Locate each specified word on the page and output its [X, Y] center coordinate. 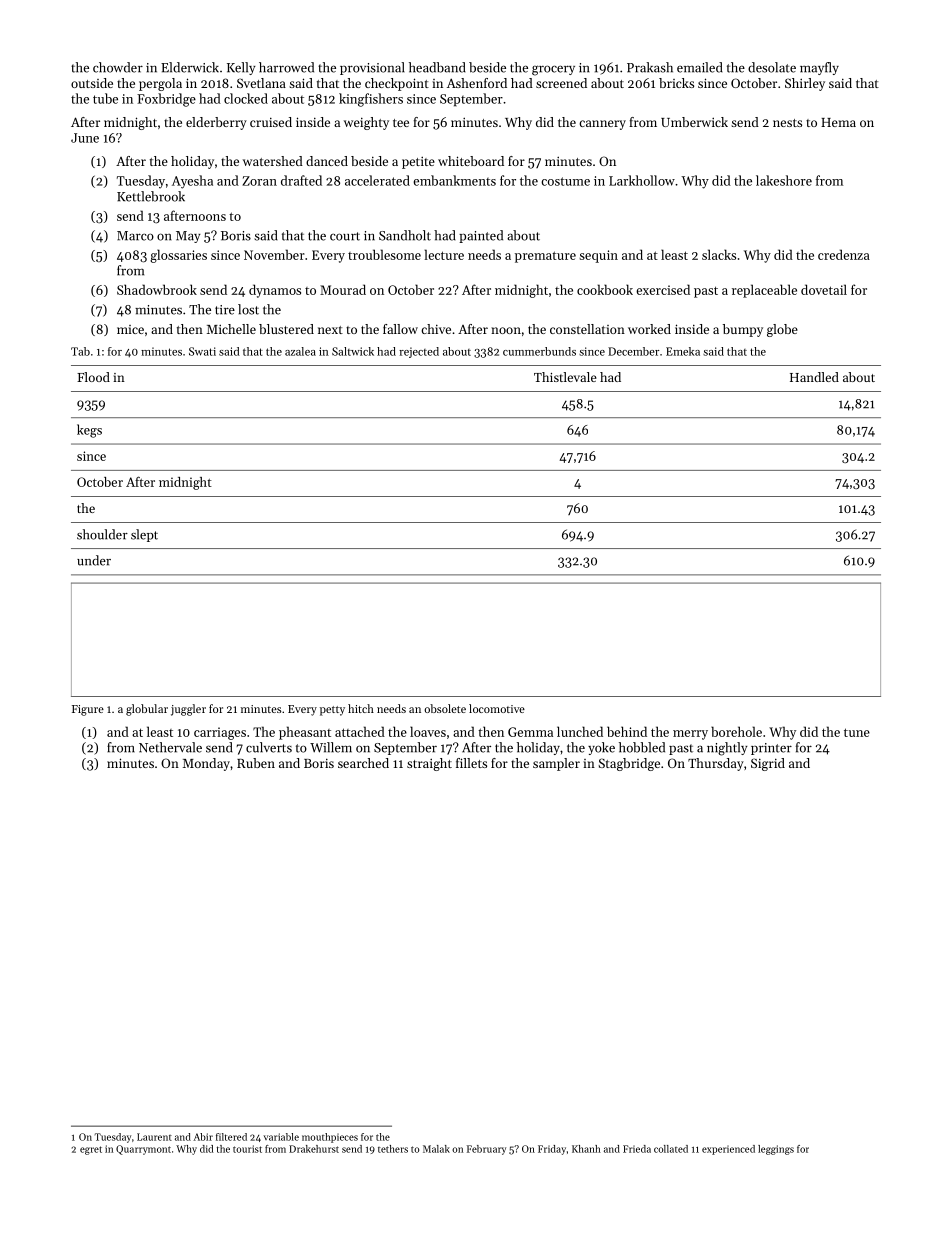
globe [782, 330]
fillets [471, 763]
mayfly [819, 68]
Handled [814, 377]
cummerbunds [539, 351]
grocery [553, 70]
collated [671, 1149]
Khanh [586, 1149]
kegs [89, 431]
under [94, 560]
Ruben [256, 763]
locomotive [497, 708]
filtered [231, 1137]
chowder [118, 67]
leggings [776, 1150]
